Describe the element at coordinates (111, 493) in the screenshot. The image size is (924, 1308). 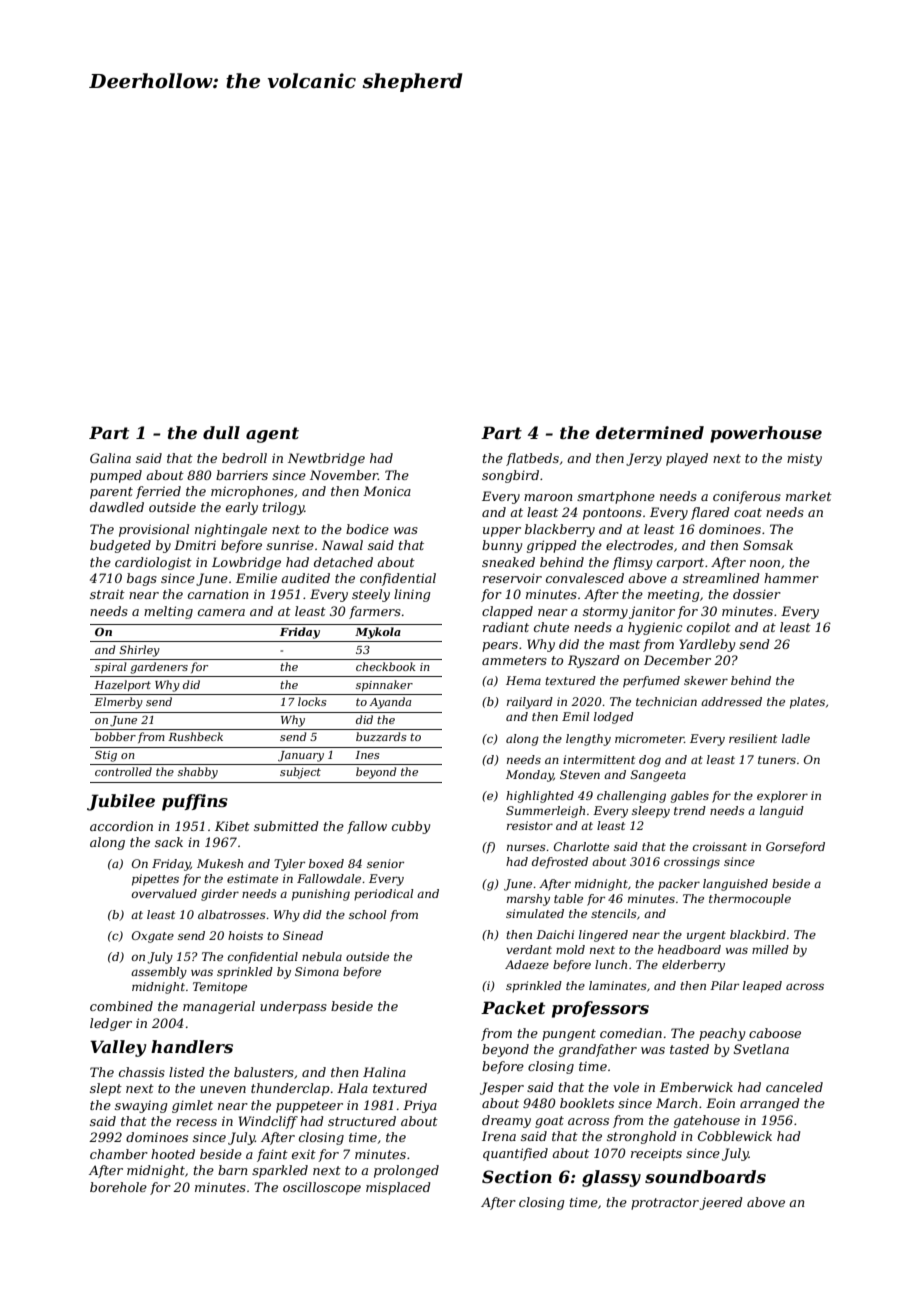
I see `parent` at that location.
